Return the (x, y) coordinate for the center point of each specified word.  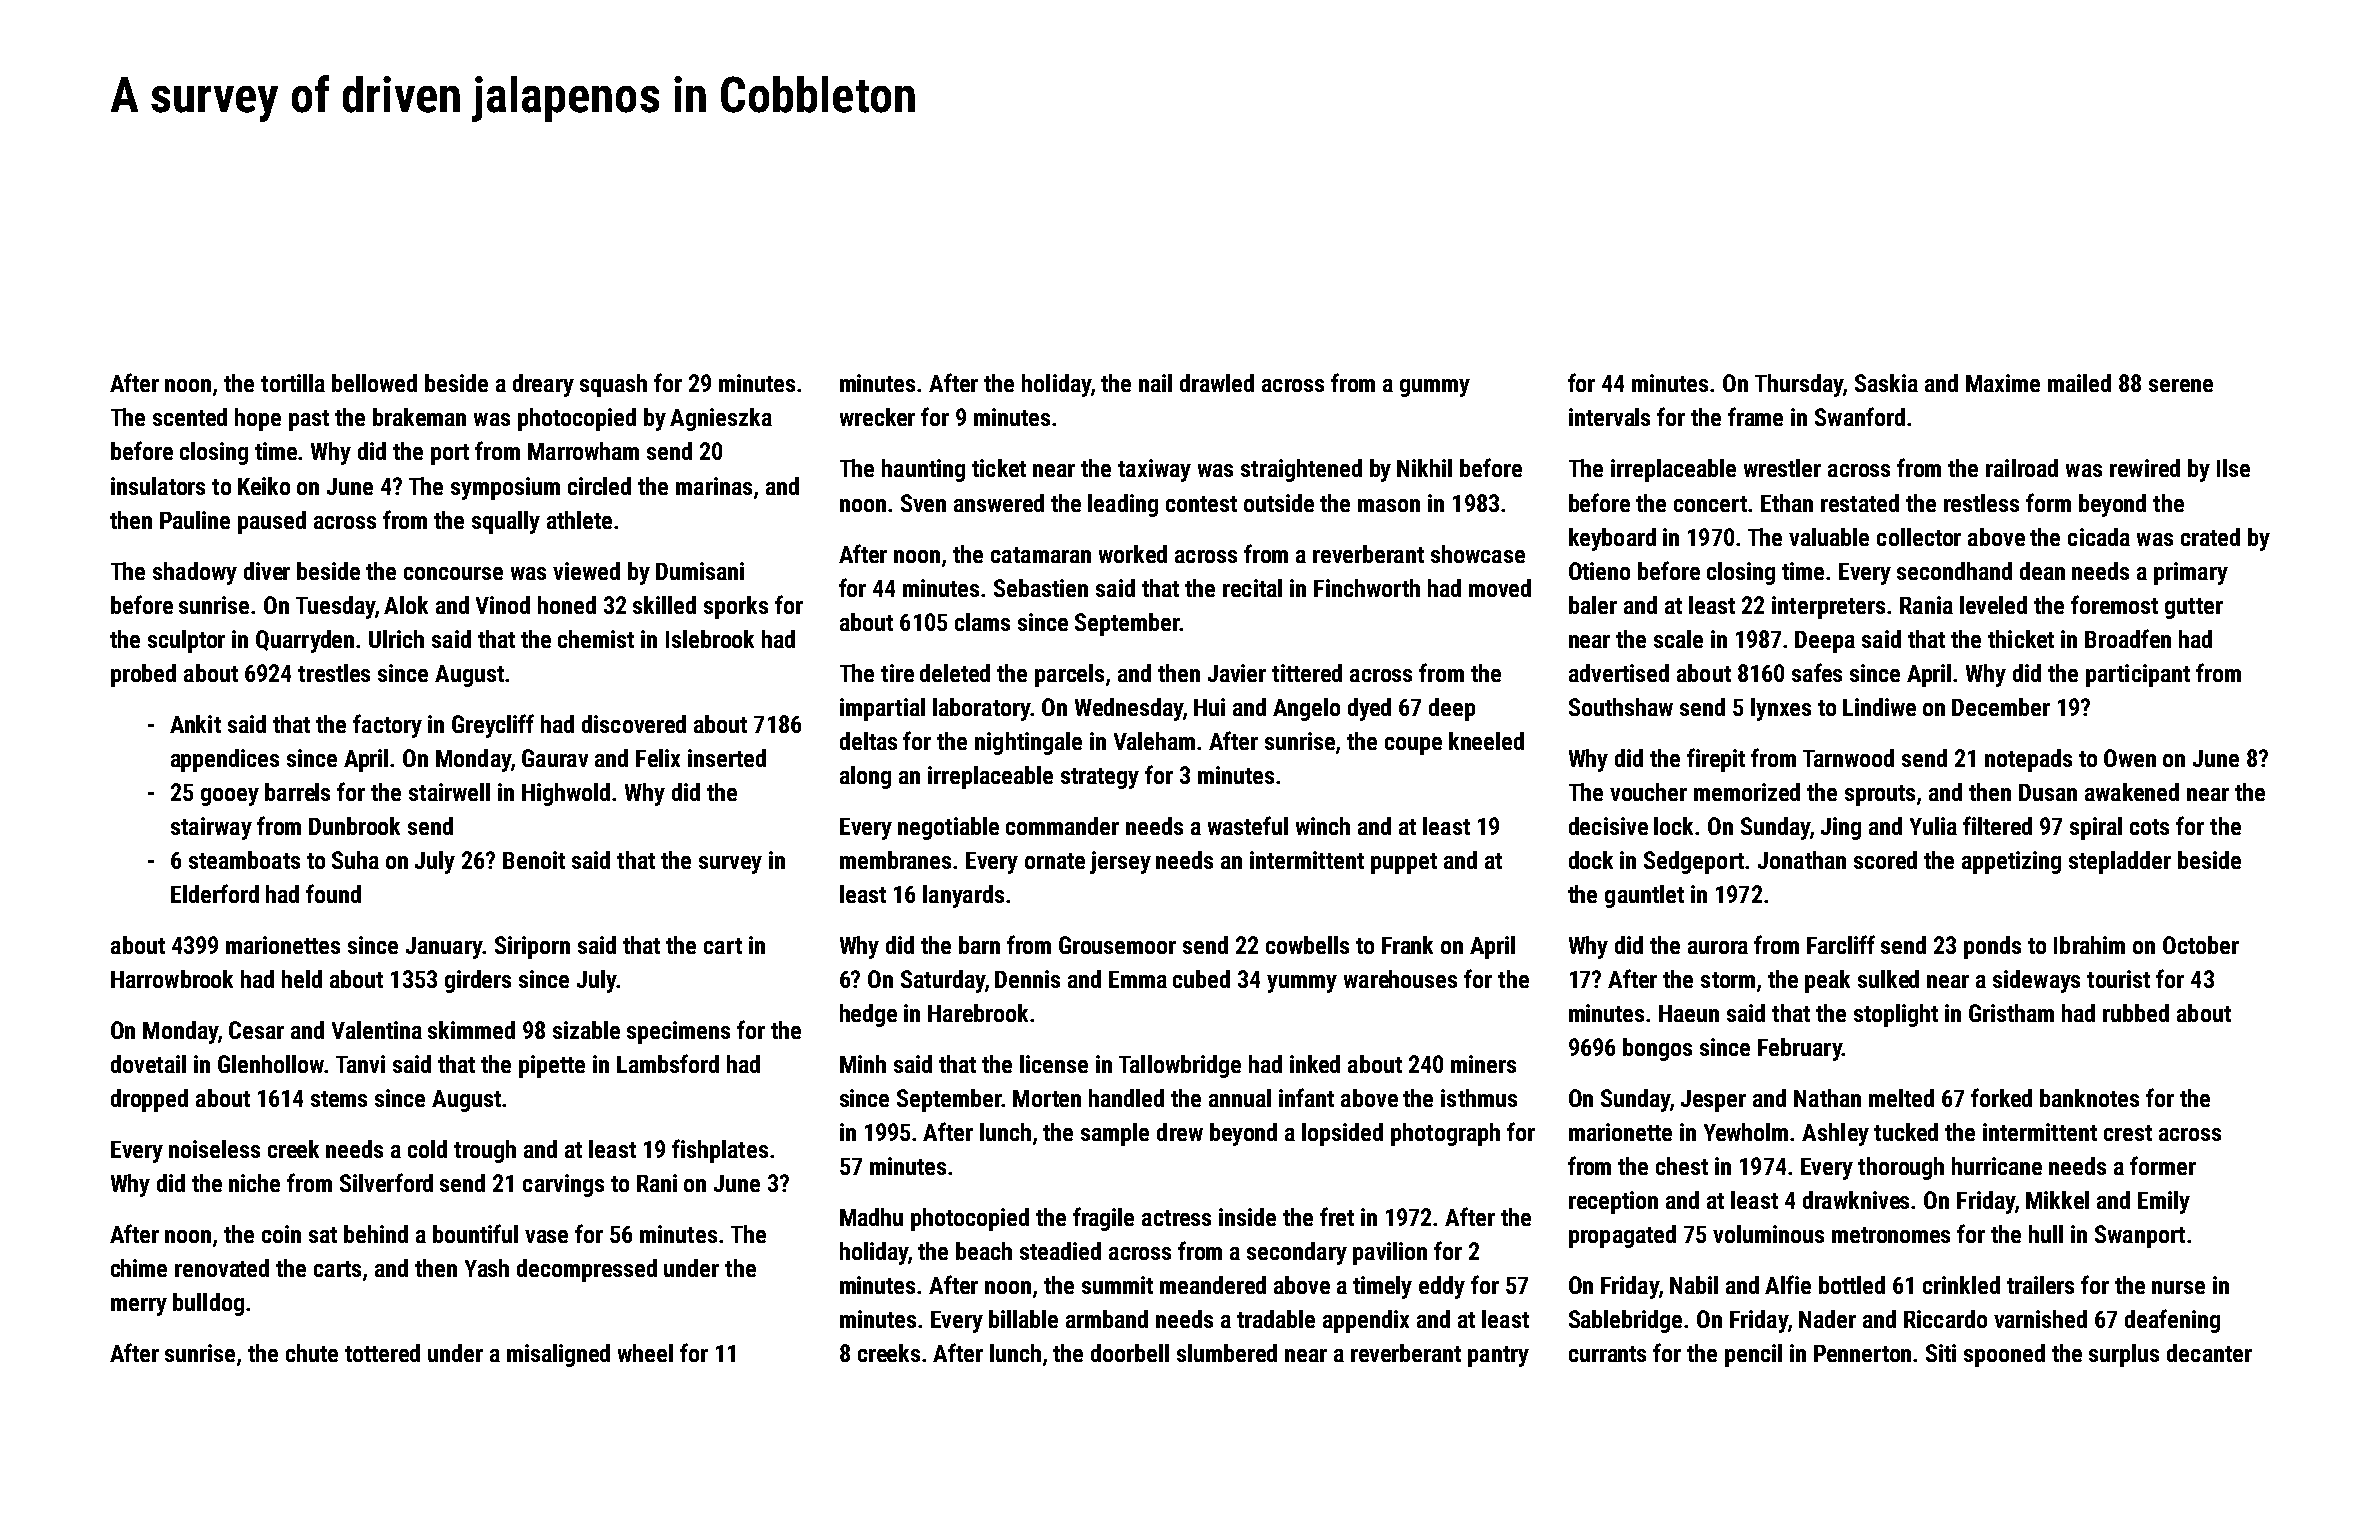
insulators (158, 486)
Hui (1209, 707)
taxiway (1154, 470)
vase (546, 1236)
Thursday (1799, 385)
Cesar (256, 1030)
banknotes (2089, 1098)
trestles (334, 673)
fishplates (720, 1151)
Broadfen (2128, 638)
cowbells (1307, 945)
